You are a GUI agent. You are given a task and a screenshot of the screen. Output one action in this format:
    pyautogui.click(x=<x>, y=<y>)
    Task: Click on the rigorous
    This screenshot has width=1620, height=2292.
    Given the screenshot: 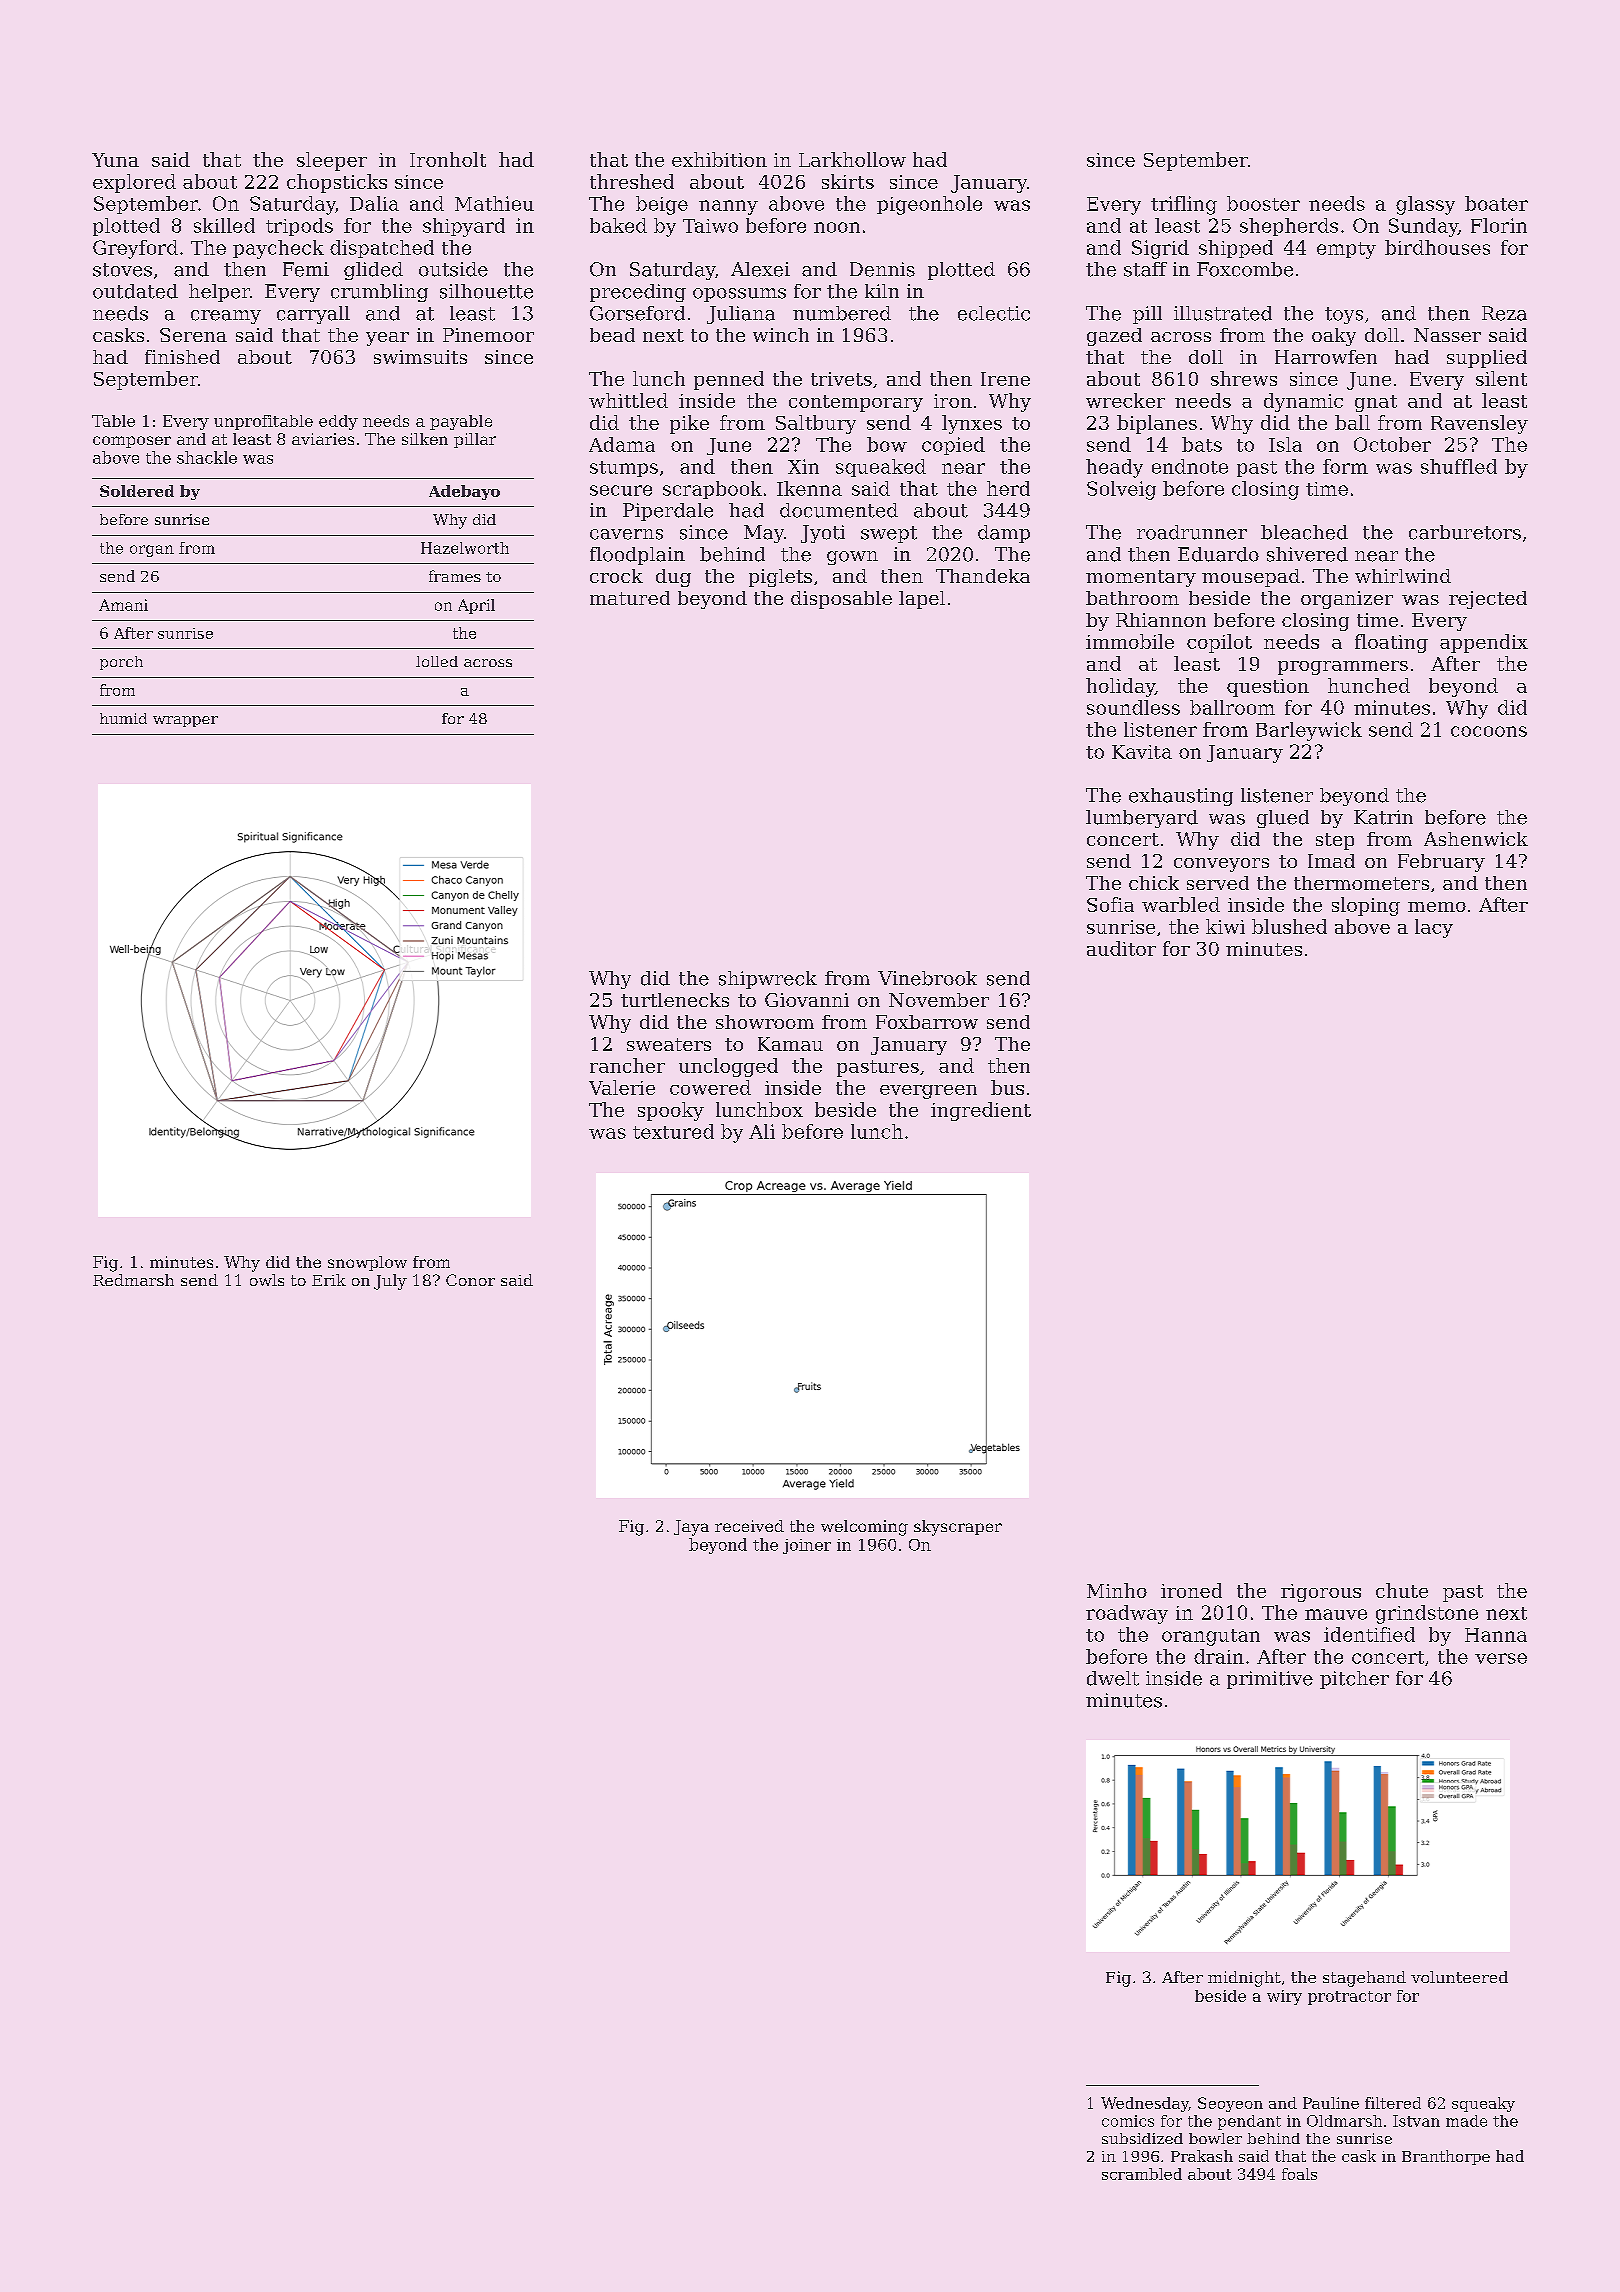 What is the action you would take?
    pyautogui.click(x=1321, y=1593)
